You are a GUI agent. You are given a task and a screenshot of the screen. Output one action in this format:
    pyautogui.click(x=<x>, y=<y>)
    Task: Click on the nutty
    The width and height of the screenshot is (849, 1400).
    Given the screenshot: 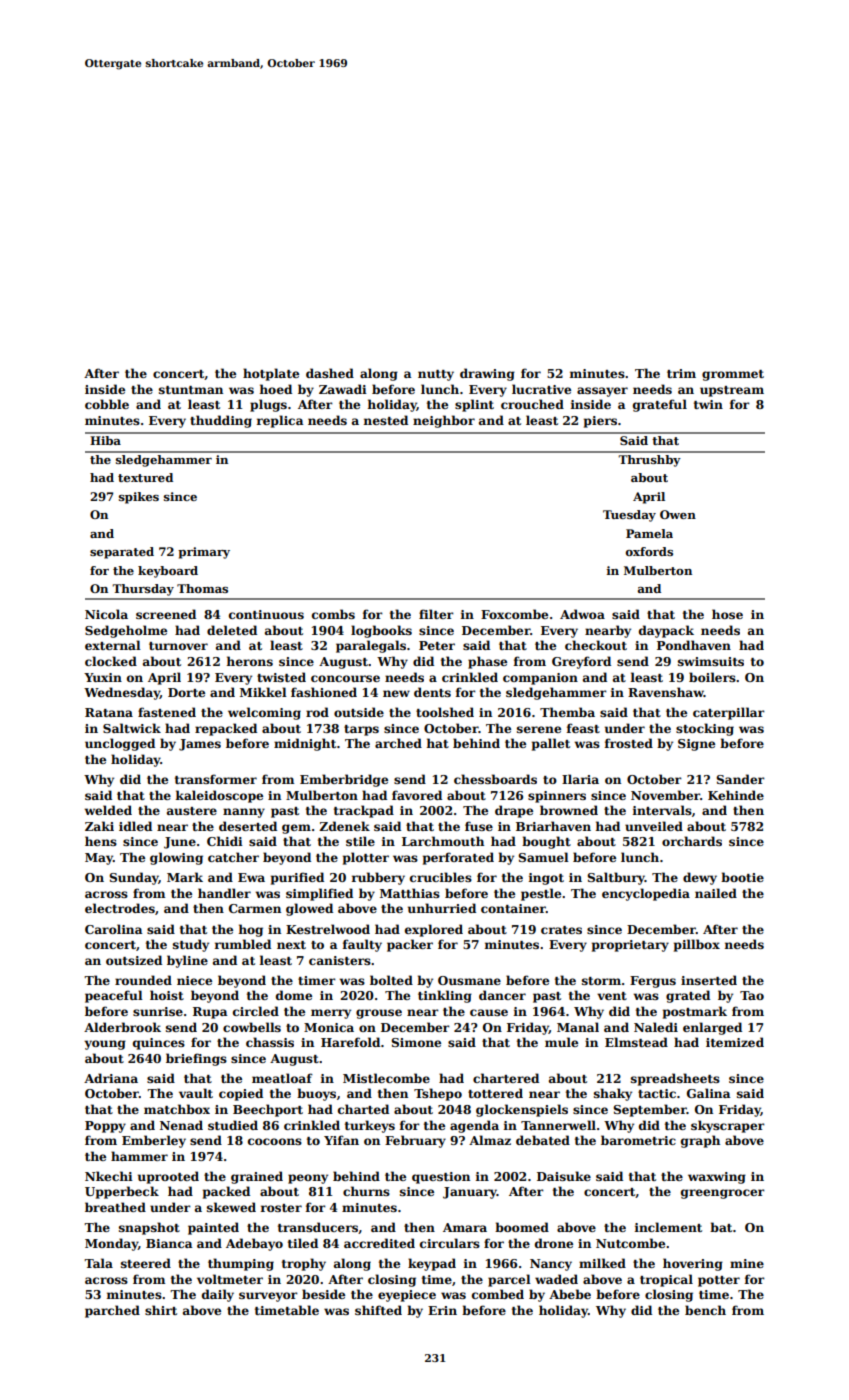 What is the action you would take?
    pyautogui.click(x=436, y=375)
